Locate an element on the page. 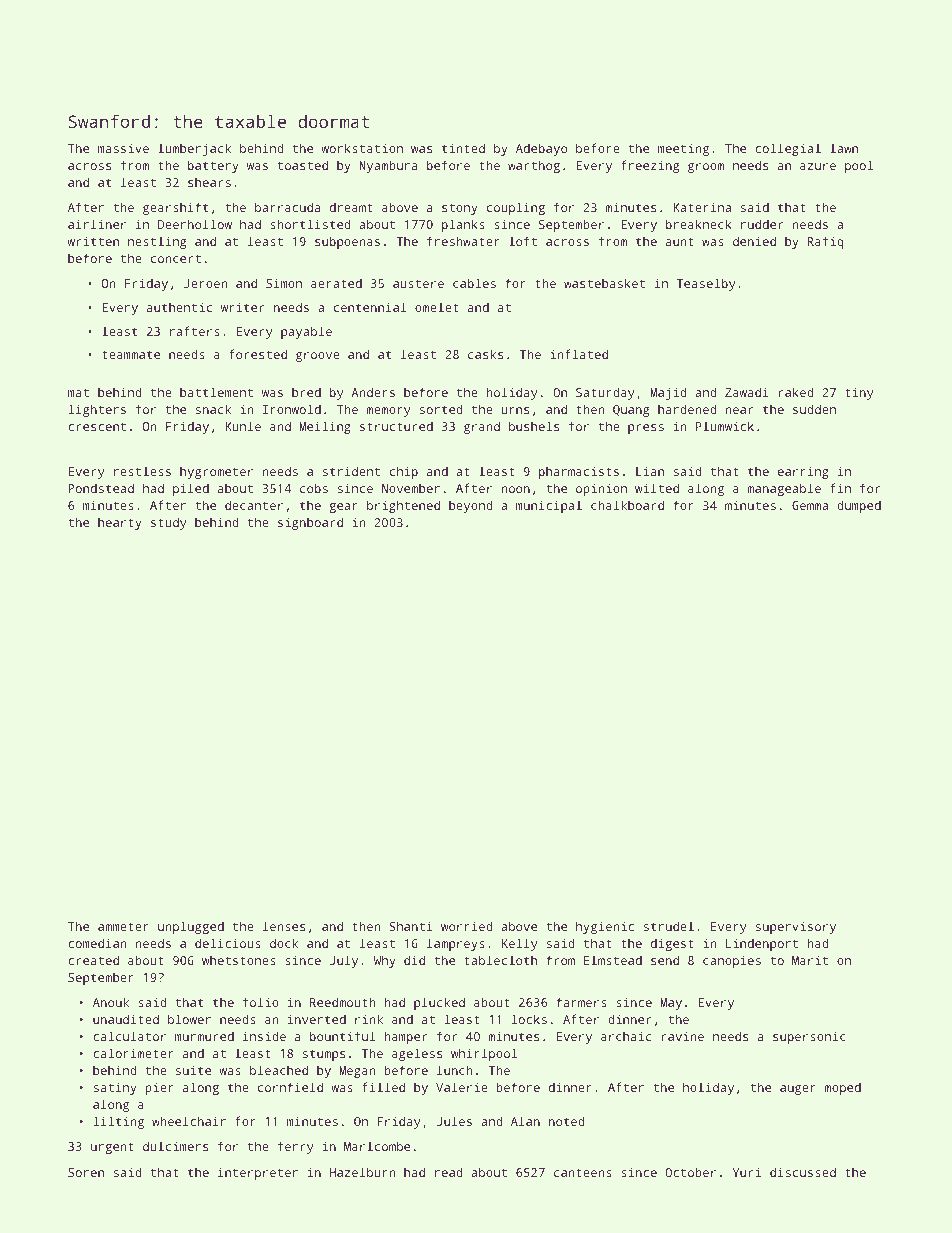 The image size is (952, 1233). study is located at coordinates (168, 523).
